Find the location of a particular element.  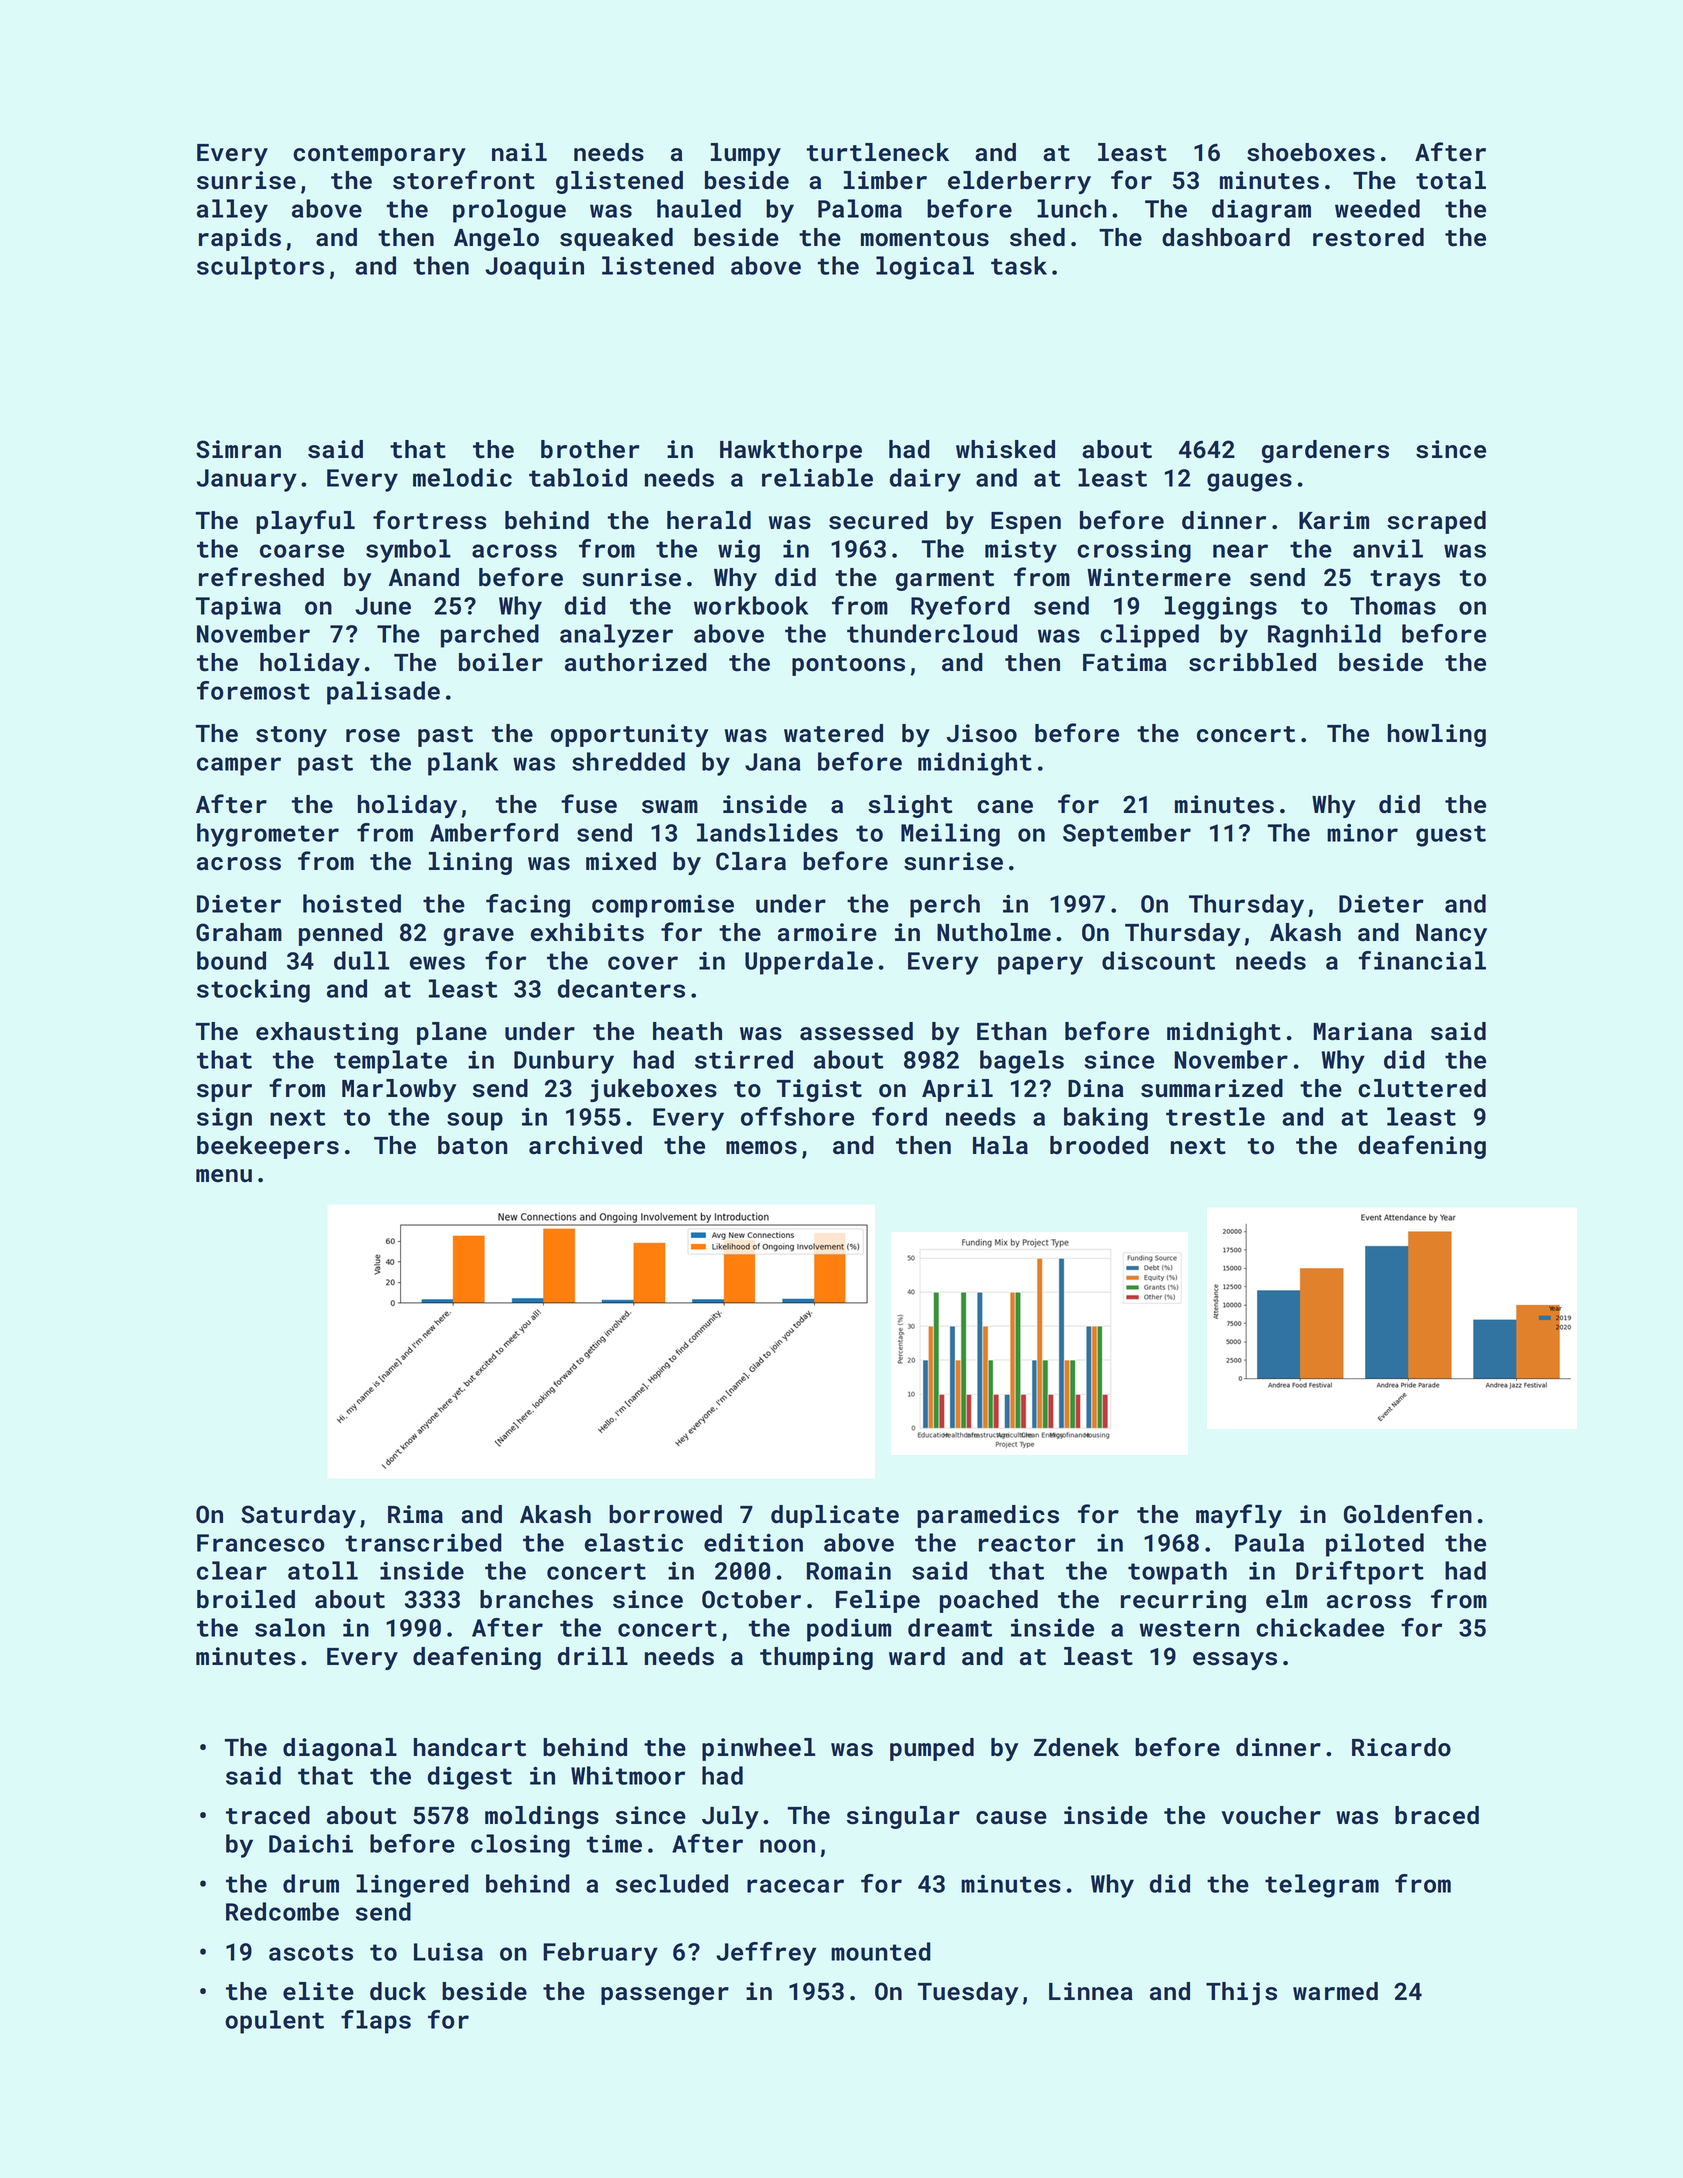

dashboard is located at coordinates (1226, 237).
